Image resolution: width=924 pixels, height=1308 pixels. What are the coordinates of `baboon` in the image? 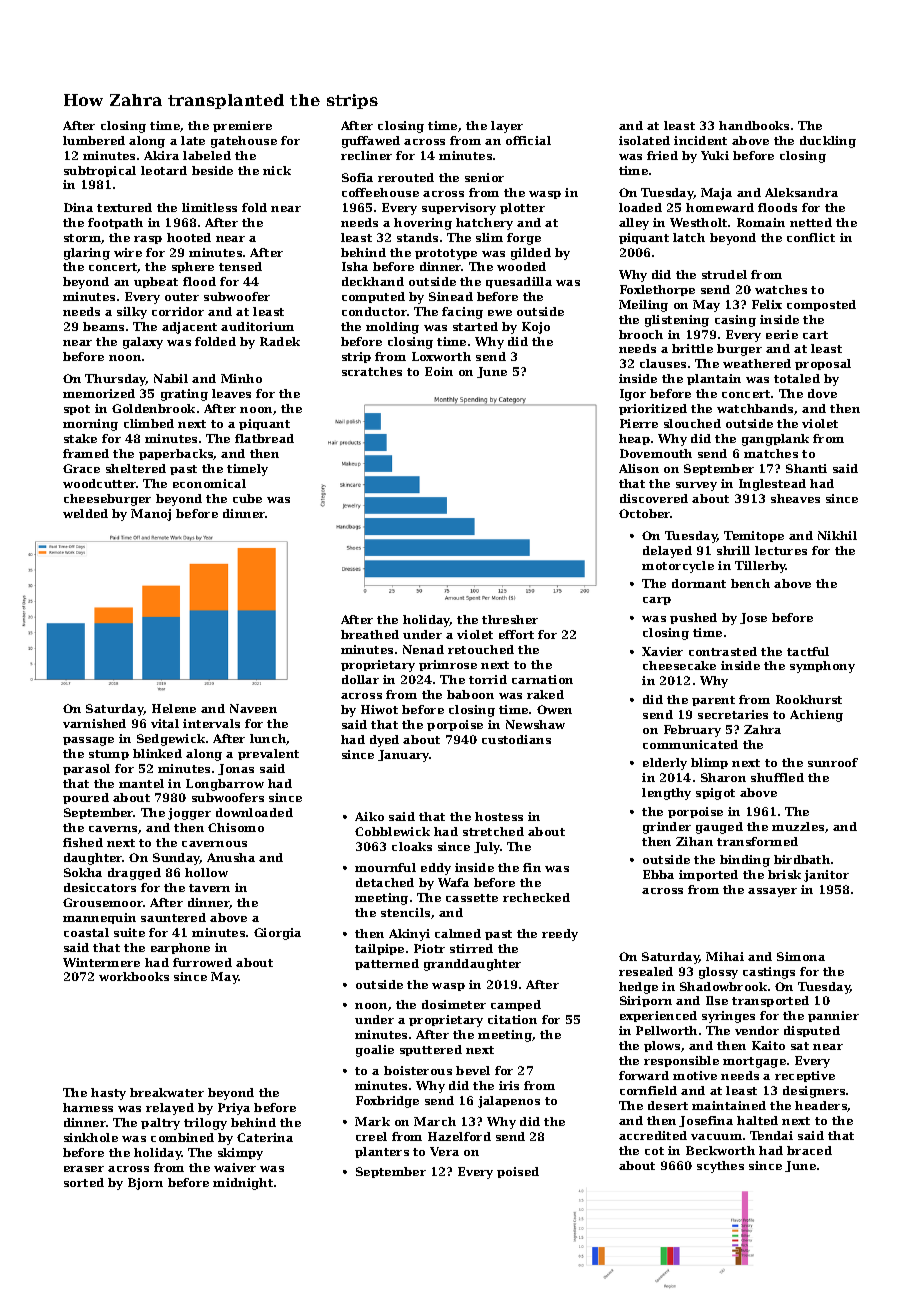 It's located at (470, 694).
